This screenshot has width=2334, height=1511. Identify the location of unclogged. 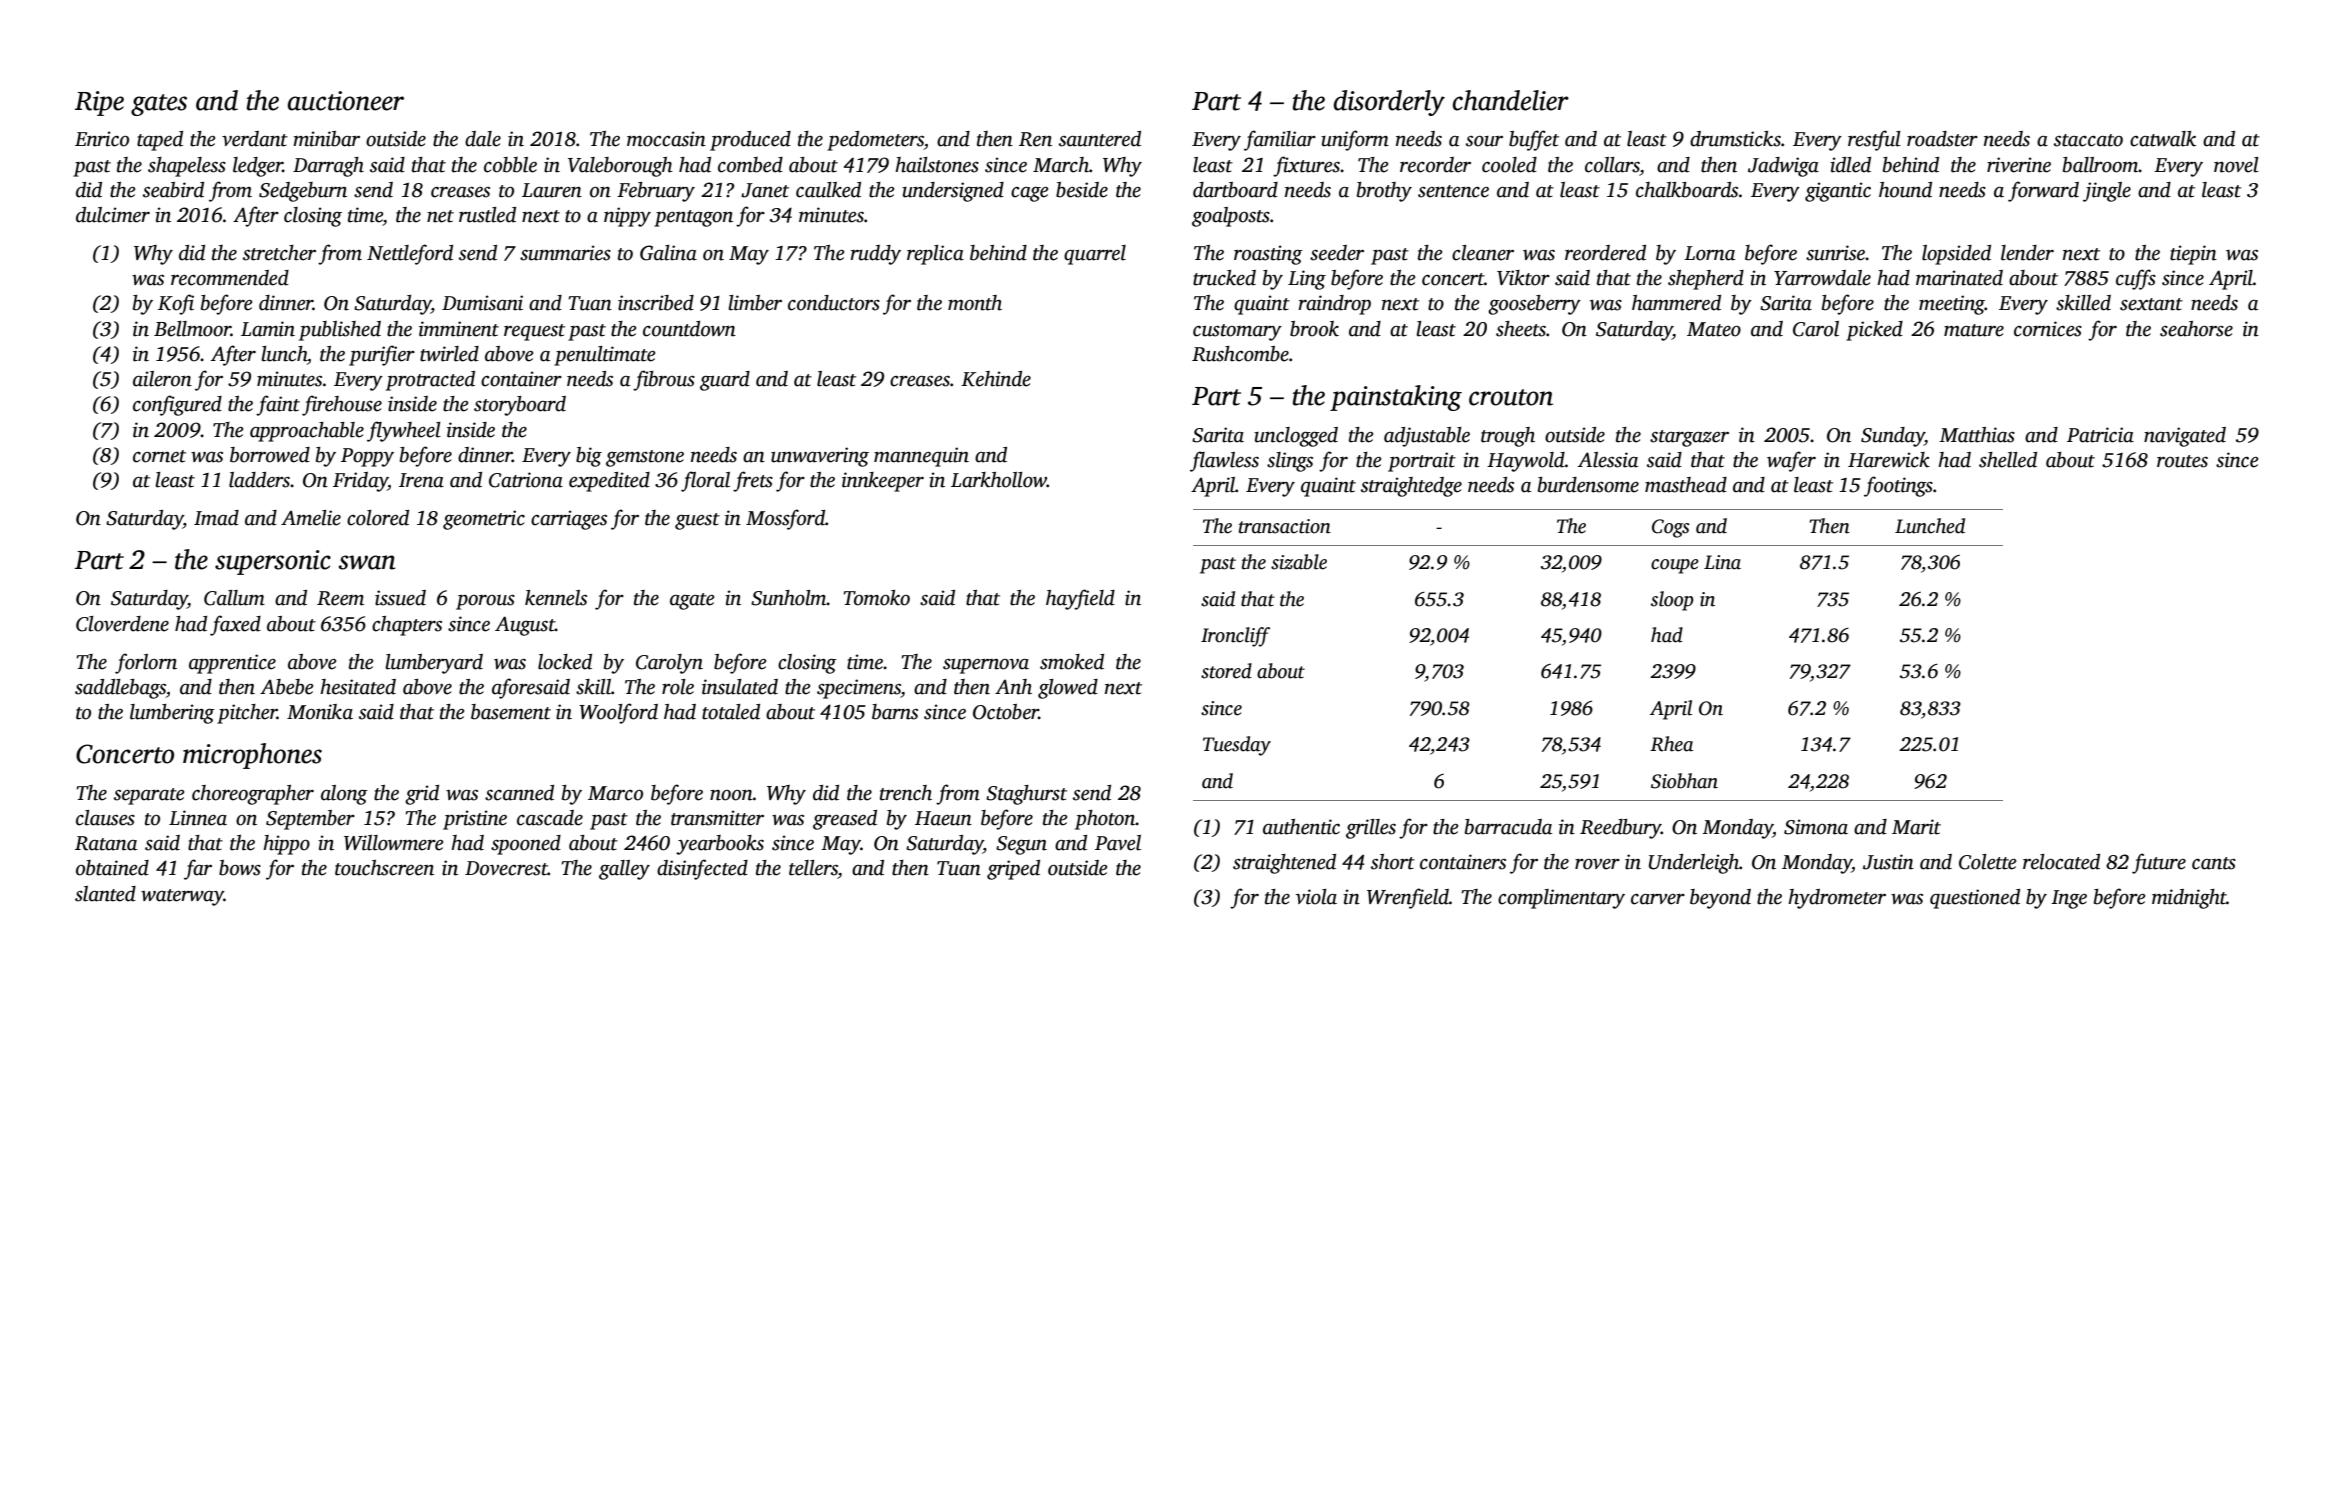
(1296, 437).
